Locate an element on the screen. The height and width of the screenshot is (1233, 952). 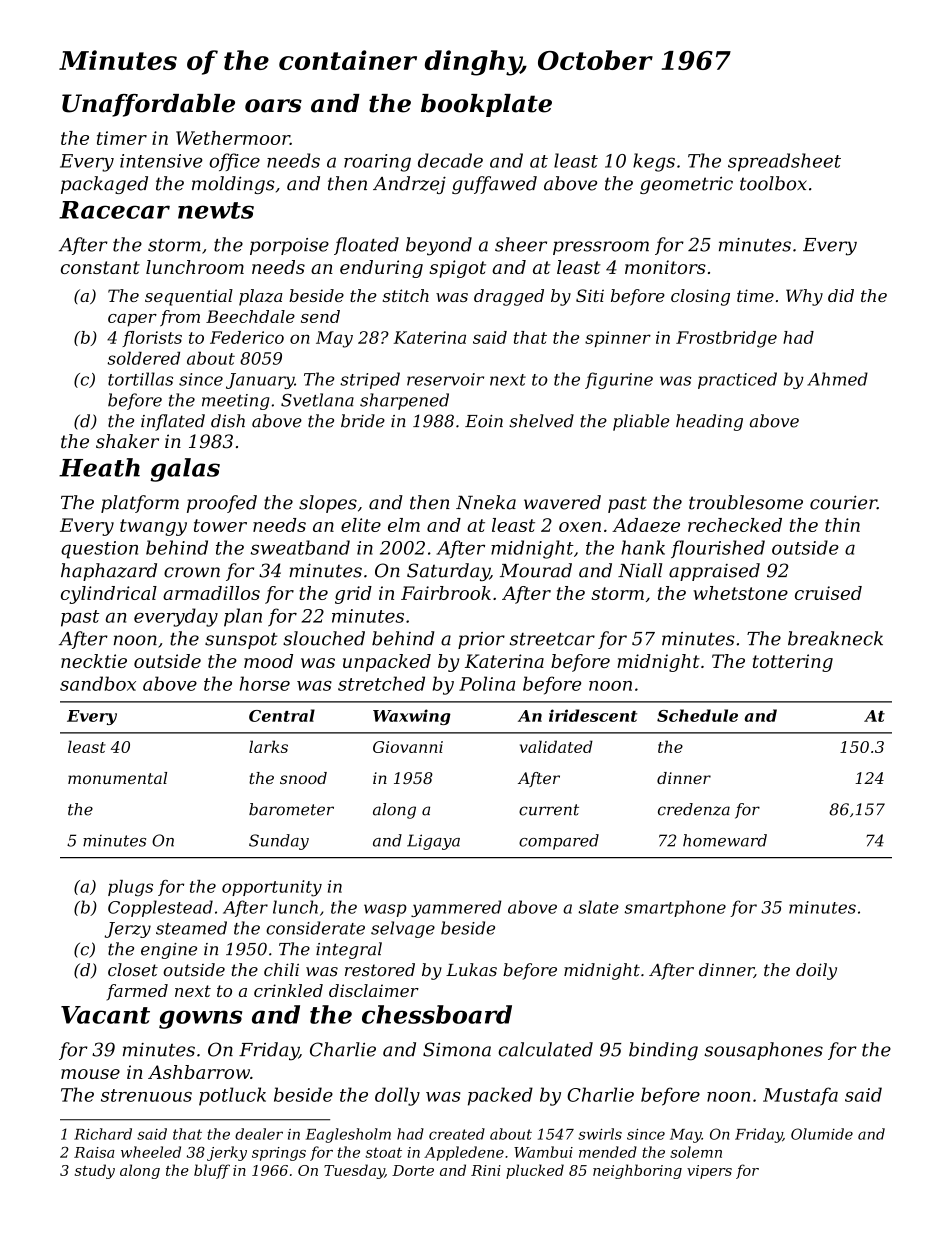
practiced is located at coordinates (737, 380).
